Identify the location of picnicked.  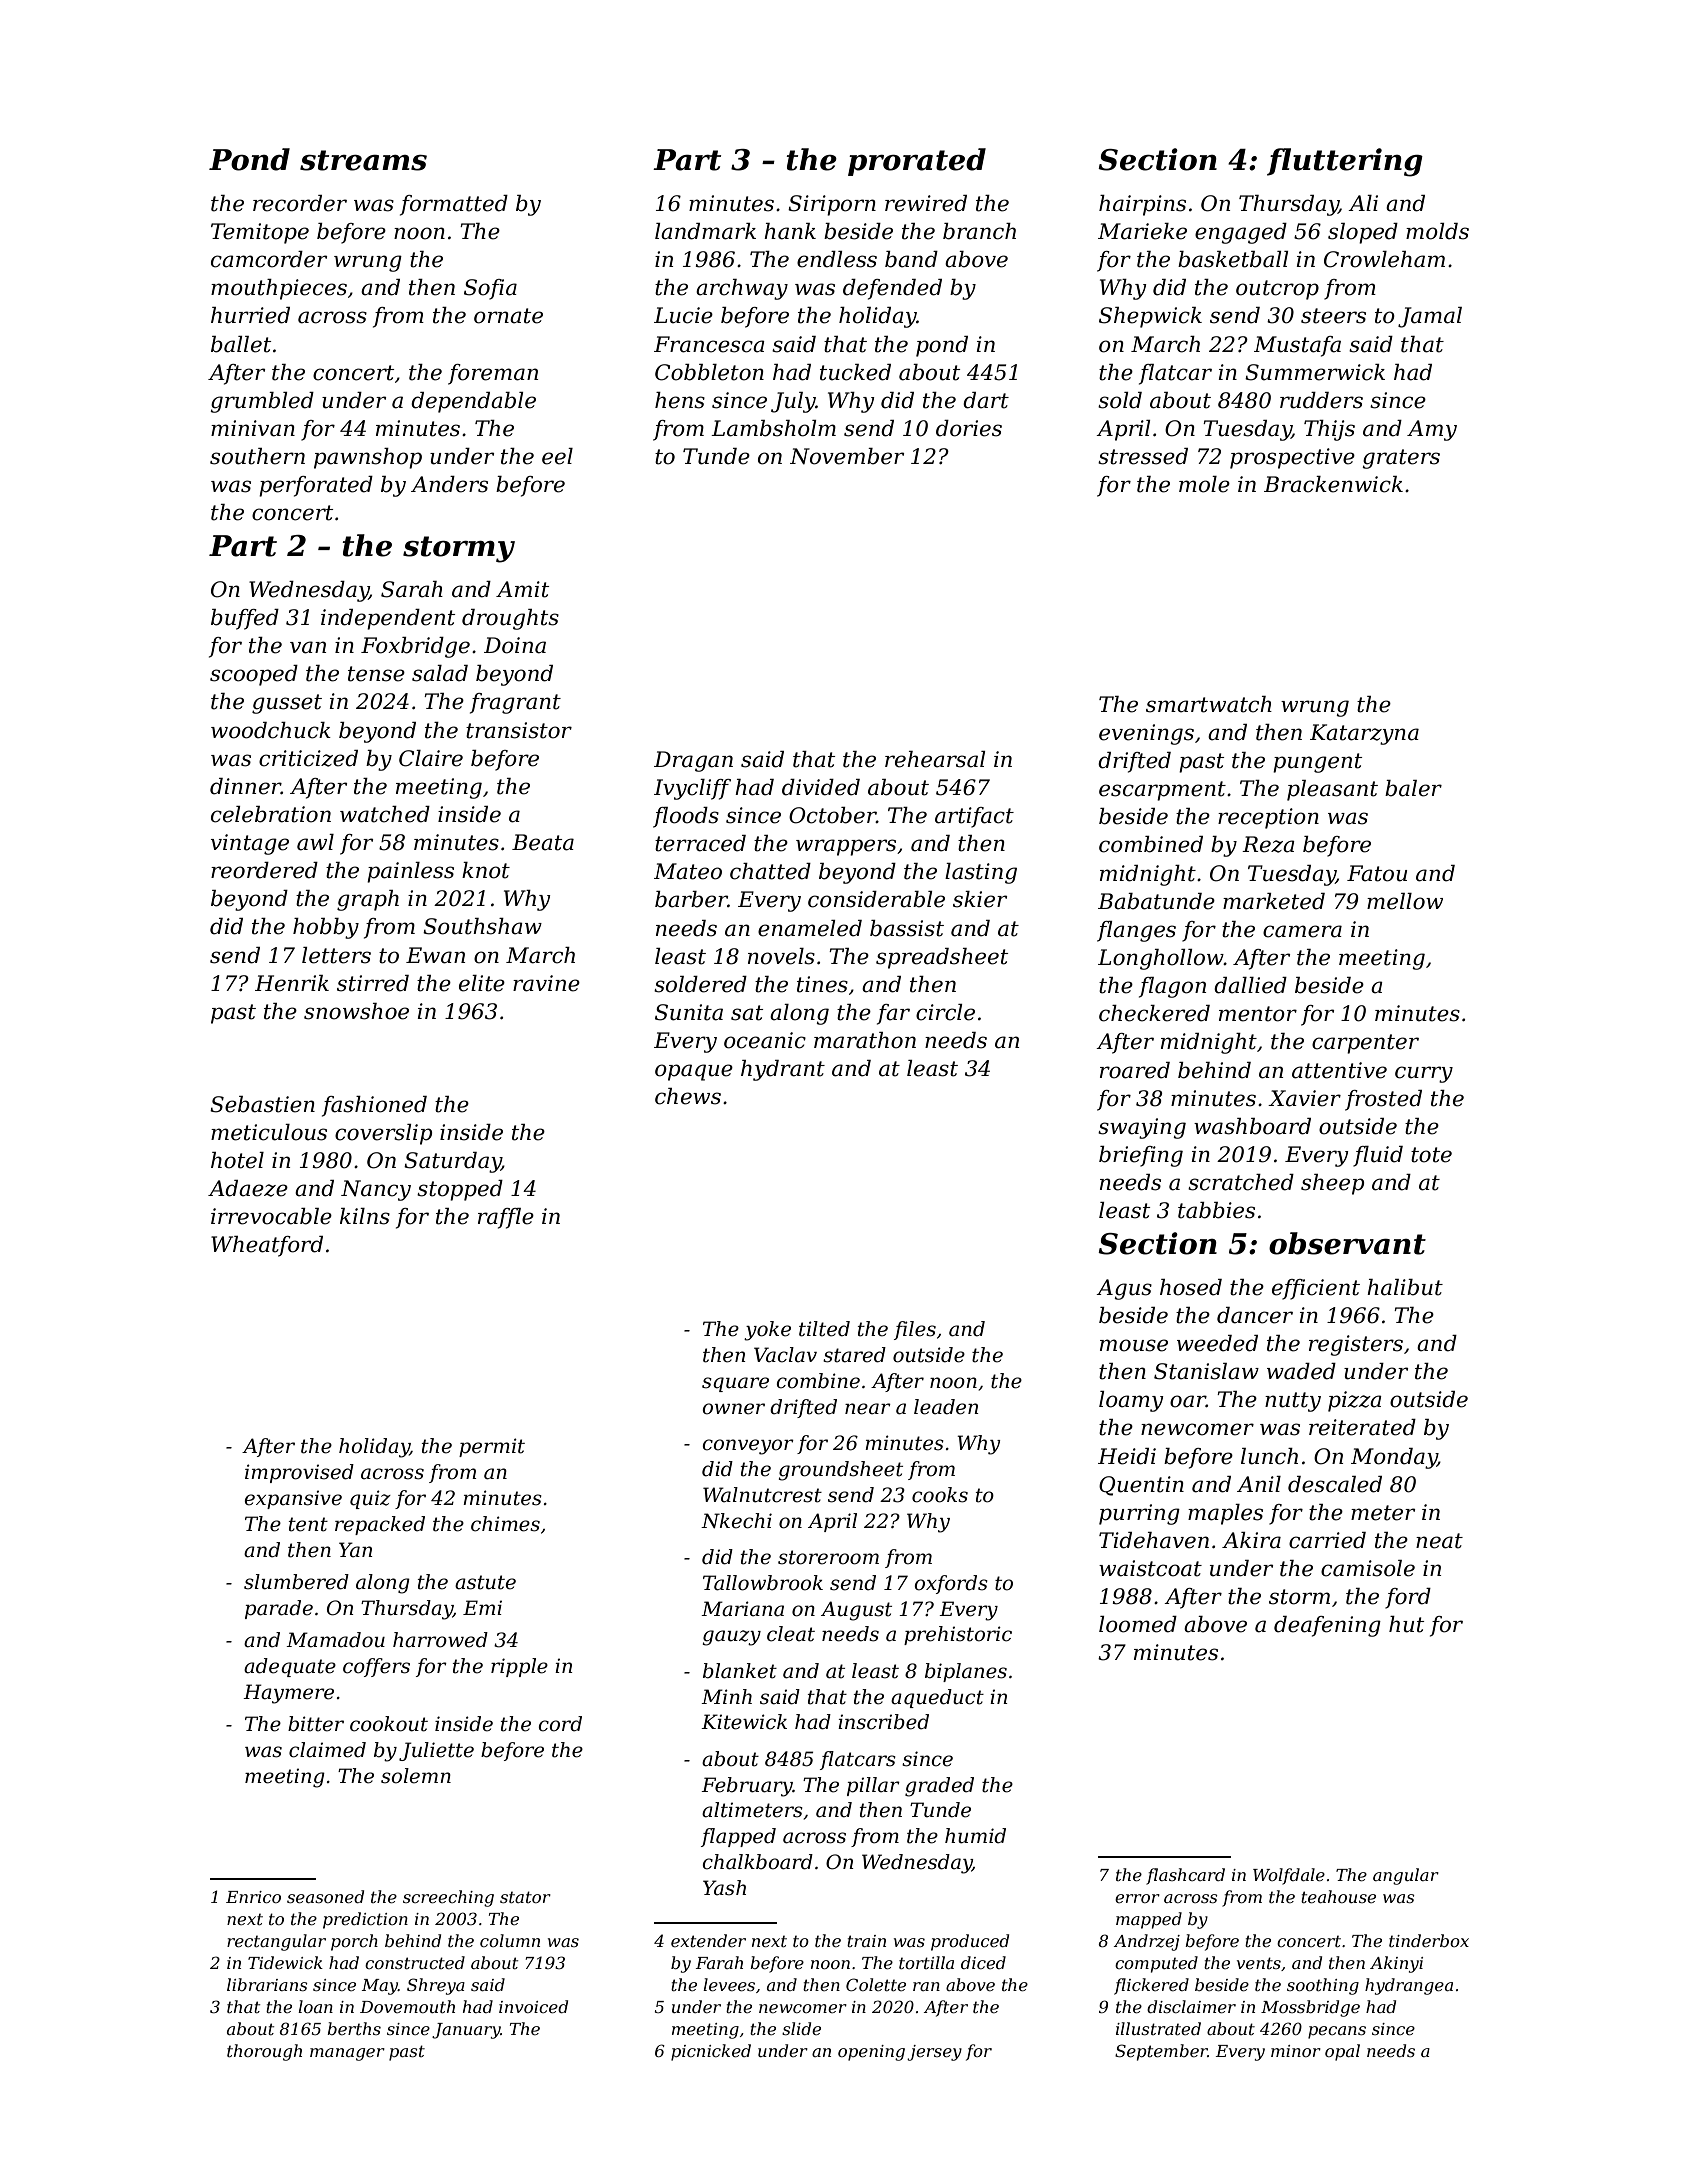
(711, 2052).
